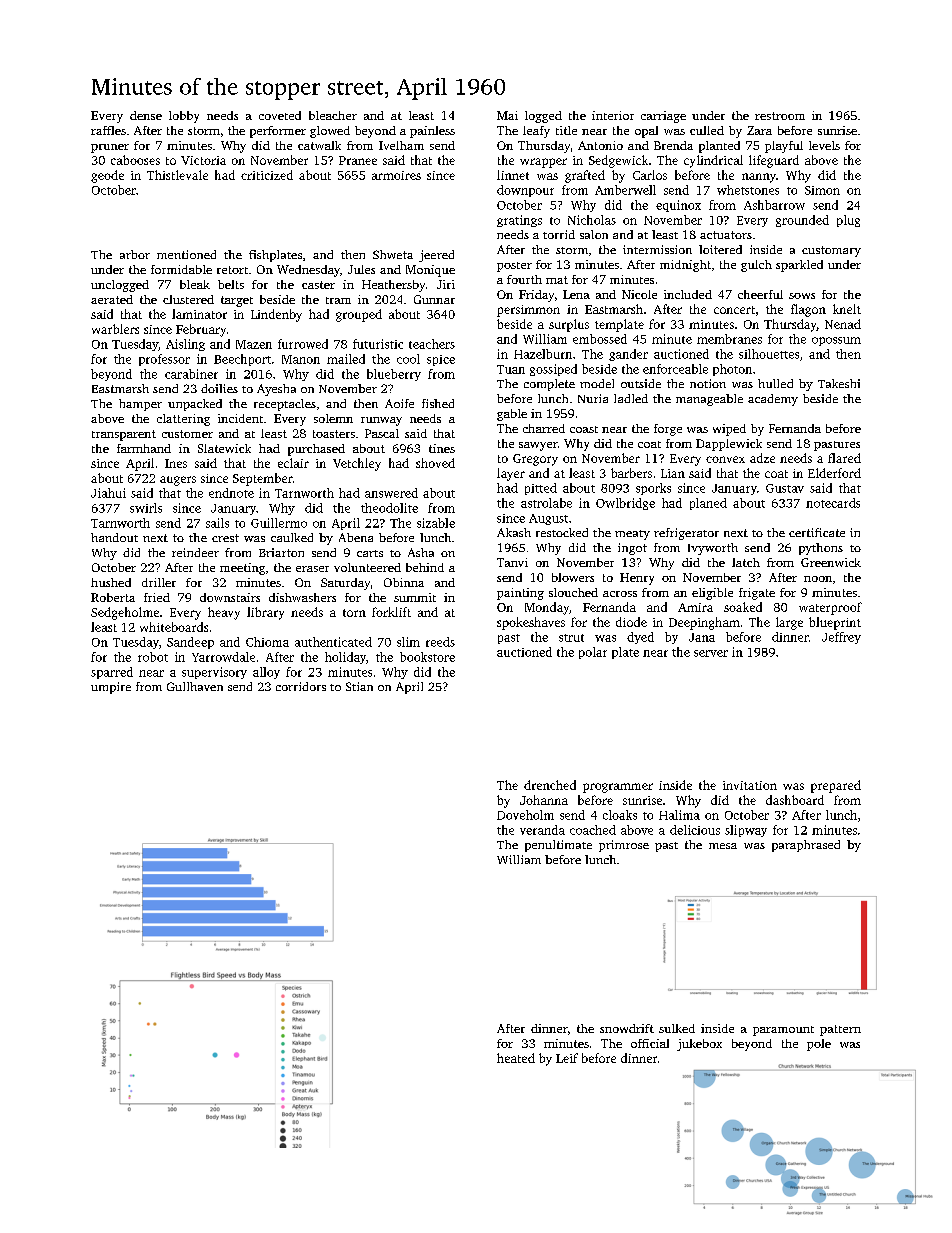 The image size is (952, 1233). What do you see at coordinates (195, 686) in the screenshot?
I see `Gullhaven` at bounding box center [195, 686].
